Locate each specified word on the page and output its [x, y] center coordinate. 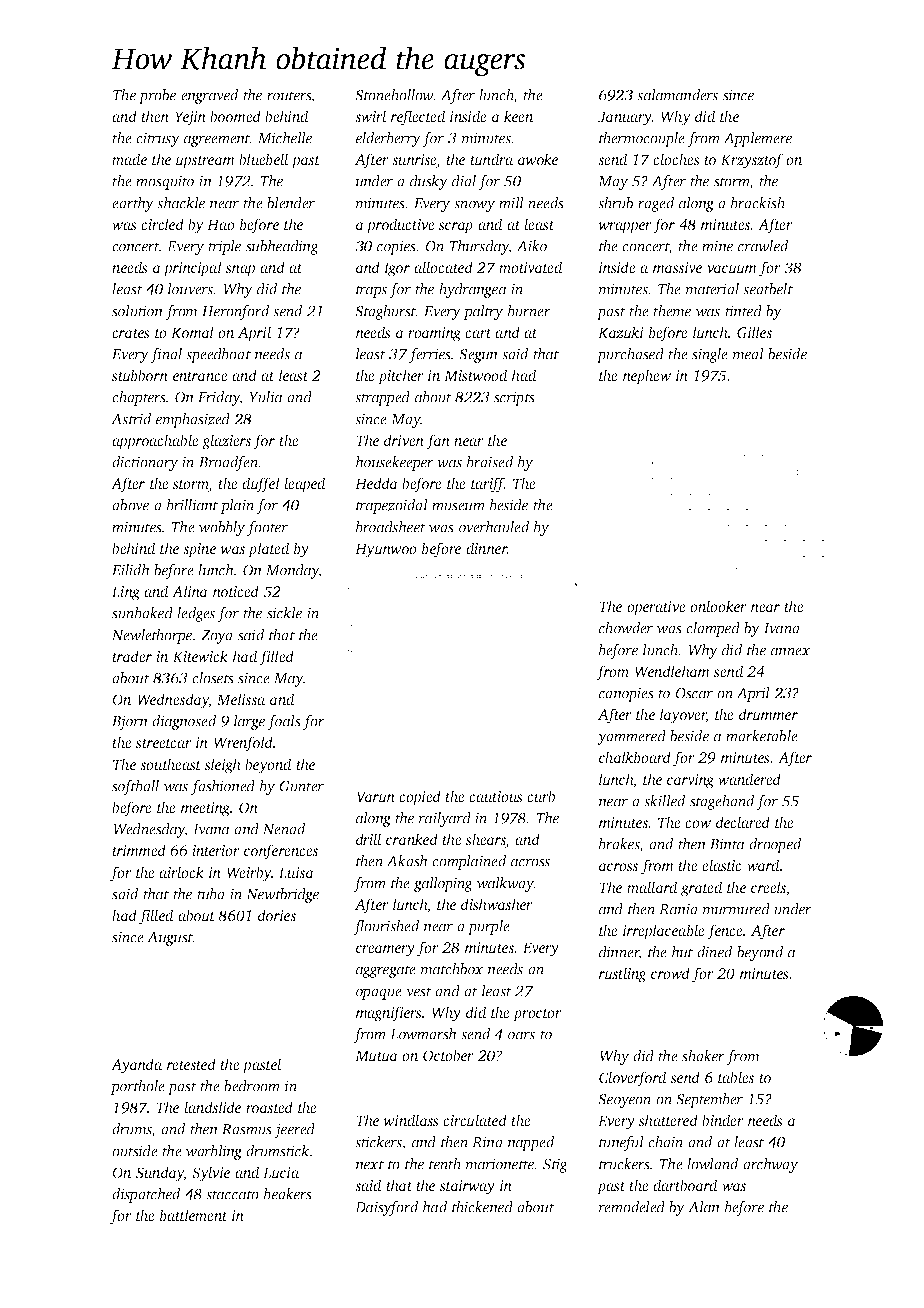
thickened [482, 1207]
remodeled [632, 1207]
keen [518, 116]
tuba [211, 894]
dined [714, 952]
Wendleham [672, 671]
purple [489, 927]
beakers [288, 1194]
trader [132, 656]
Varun [376, 796]
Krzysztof [752, 161]
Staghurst [385, 312]
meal [748, 354]
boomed [235, 116]
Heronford [235, 312]
